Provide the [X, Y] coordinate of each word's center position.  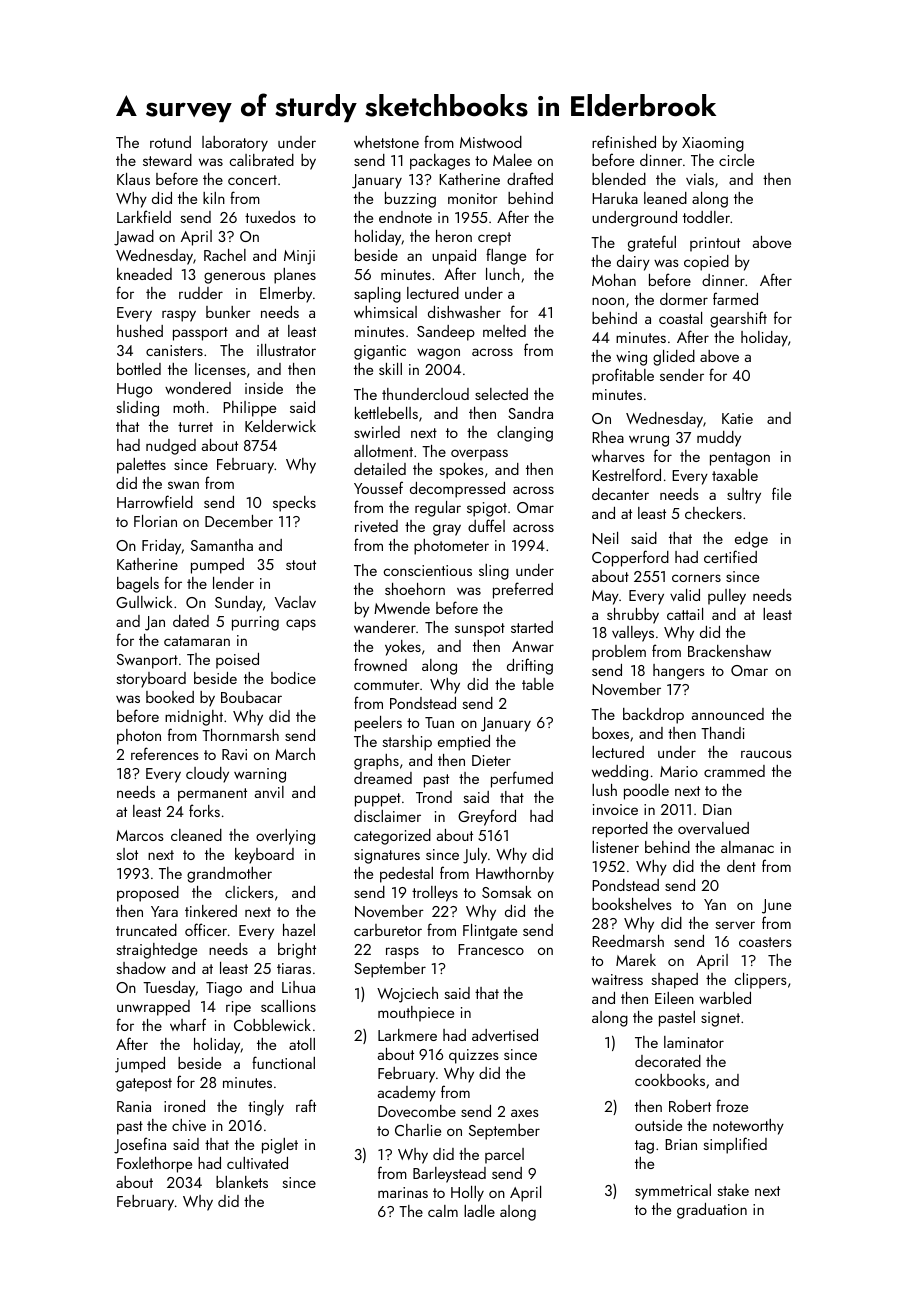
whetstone [386, 142]
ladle [479, 1211]
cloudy [207, 775]
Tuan [439, 722]
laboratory [235, 144]
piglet [280, 1146]
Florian [155, 521]
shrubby [633, 616]
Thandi [722, 733]
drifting [530, 666]
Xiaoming [713, 144]
